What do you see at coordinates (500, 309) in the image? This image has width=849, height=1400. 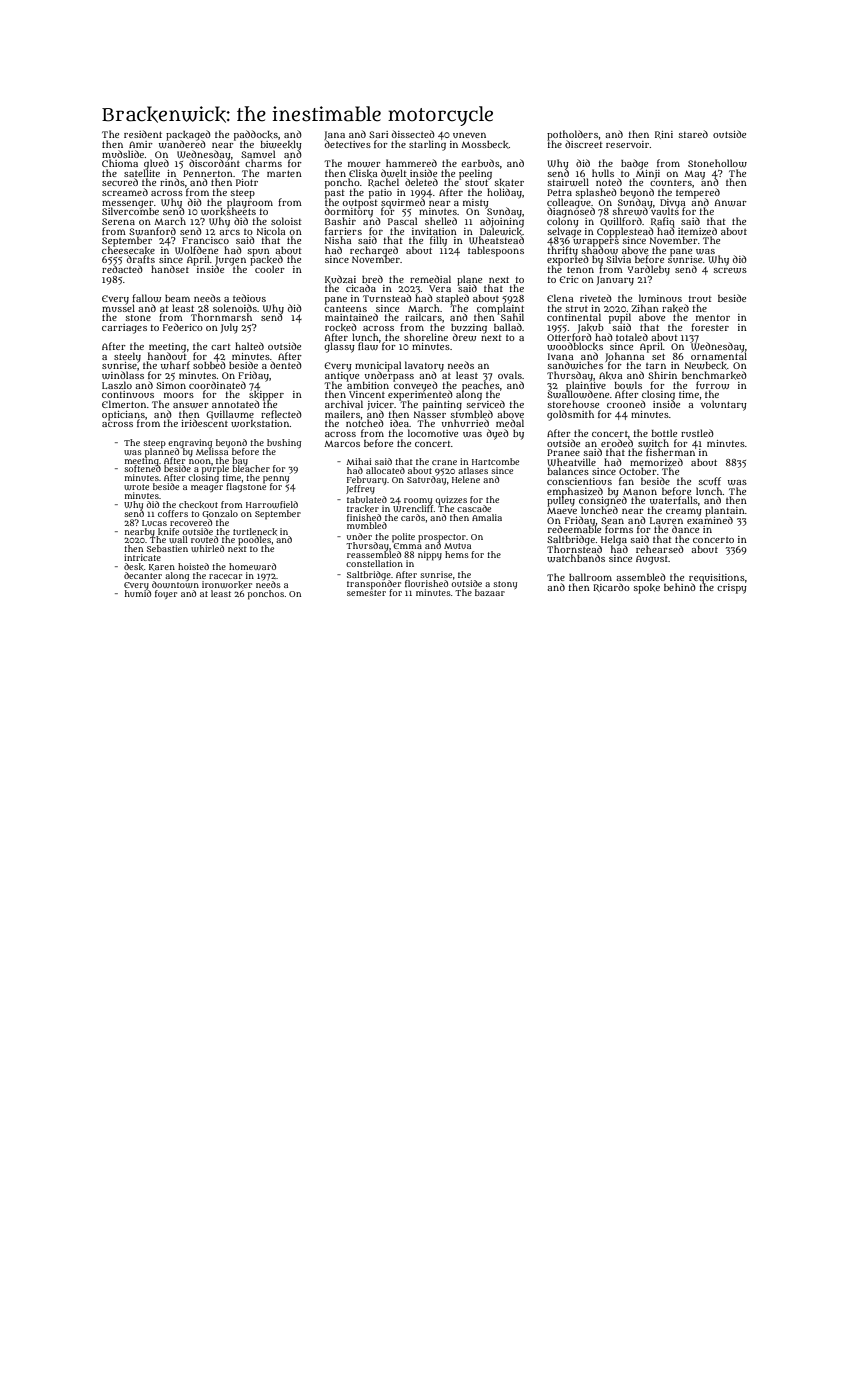 I see `complaint` at bounding box center [500, 309].
